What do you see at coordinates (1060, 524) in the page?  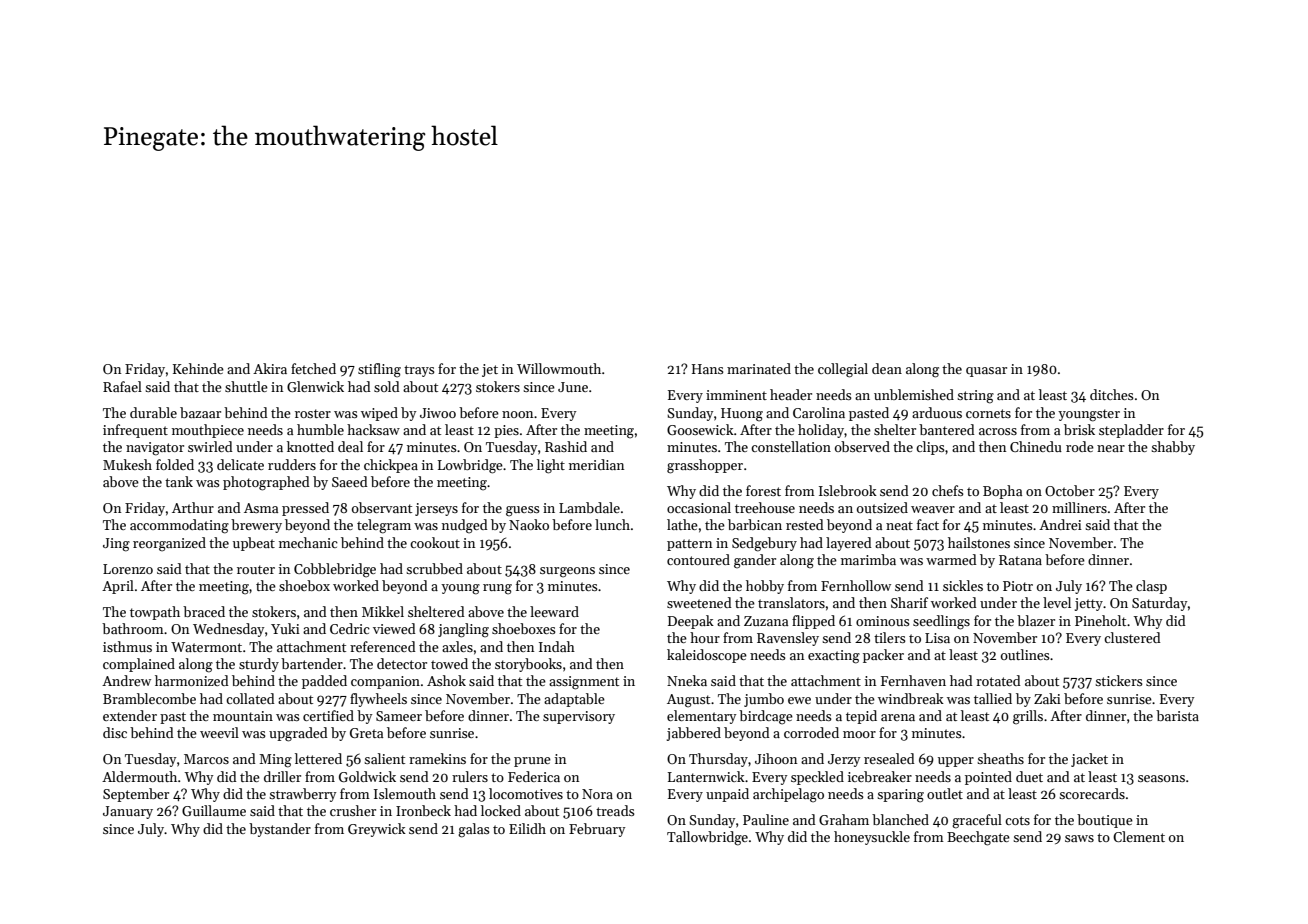 I see `Andrei` at bounding box center [1060, 524].
